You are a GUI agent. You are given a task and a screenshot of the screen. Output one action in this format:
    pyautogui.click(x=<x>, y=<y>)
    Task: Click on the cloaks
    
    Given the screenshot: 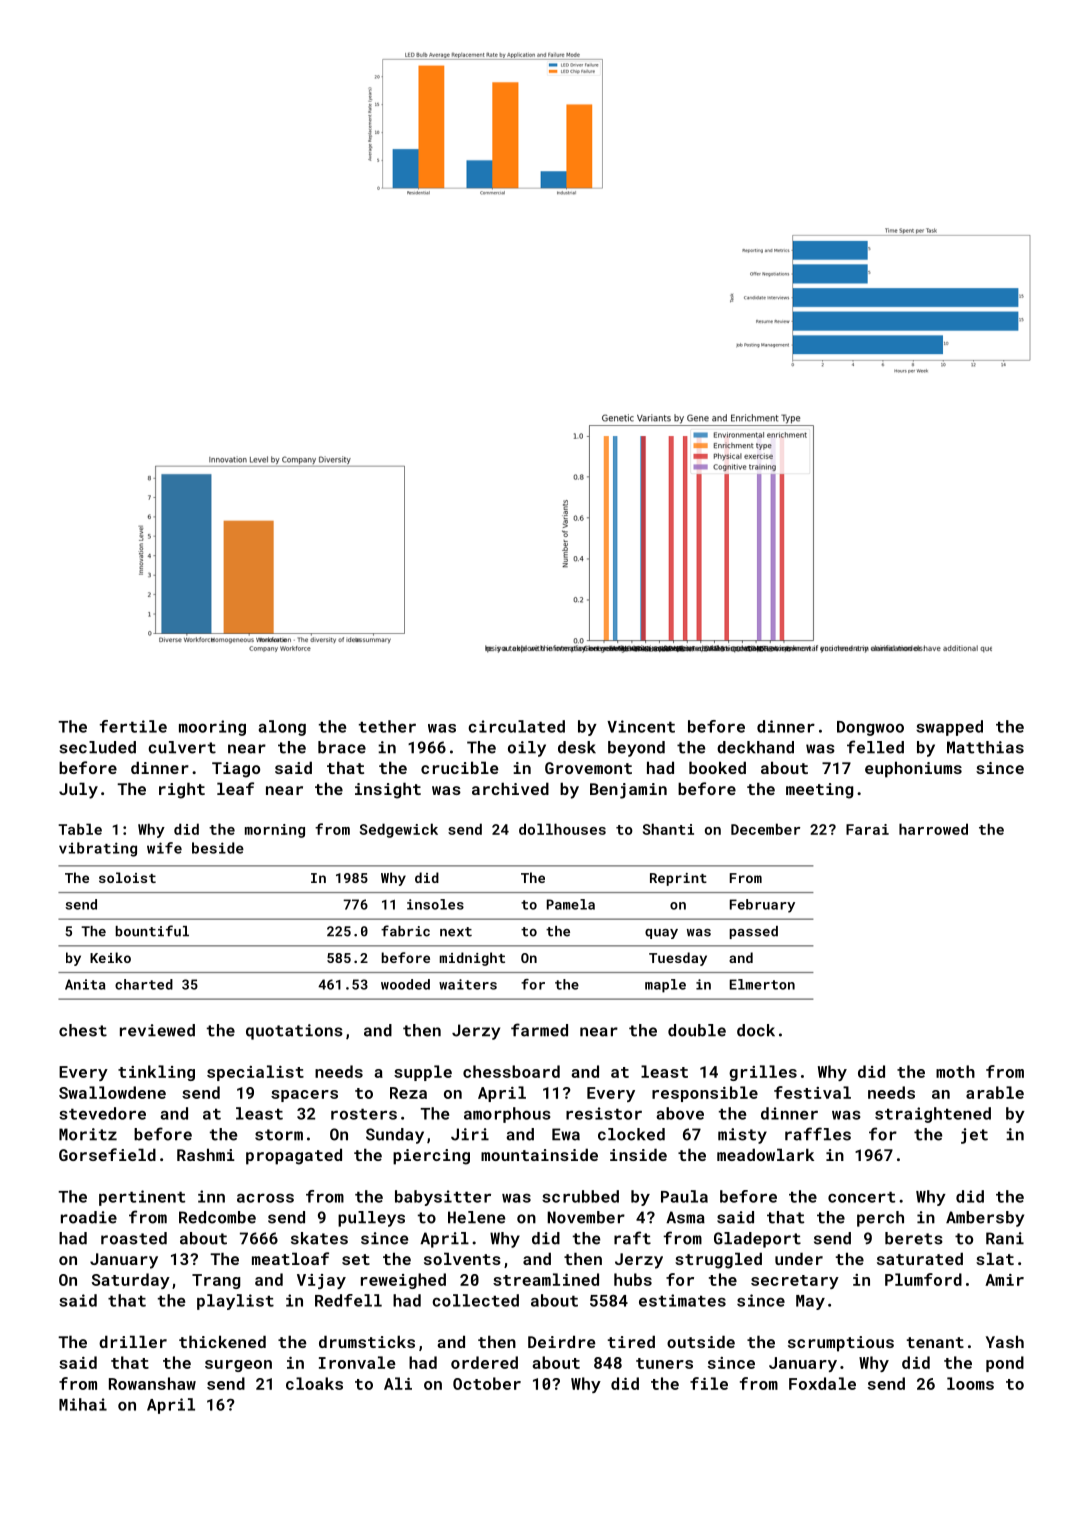 What is the action you would take?
    pyautogui.click(x=314, y=1383)
